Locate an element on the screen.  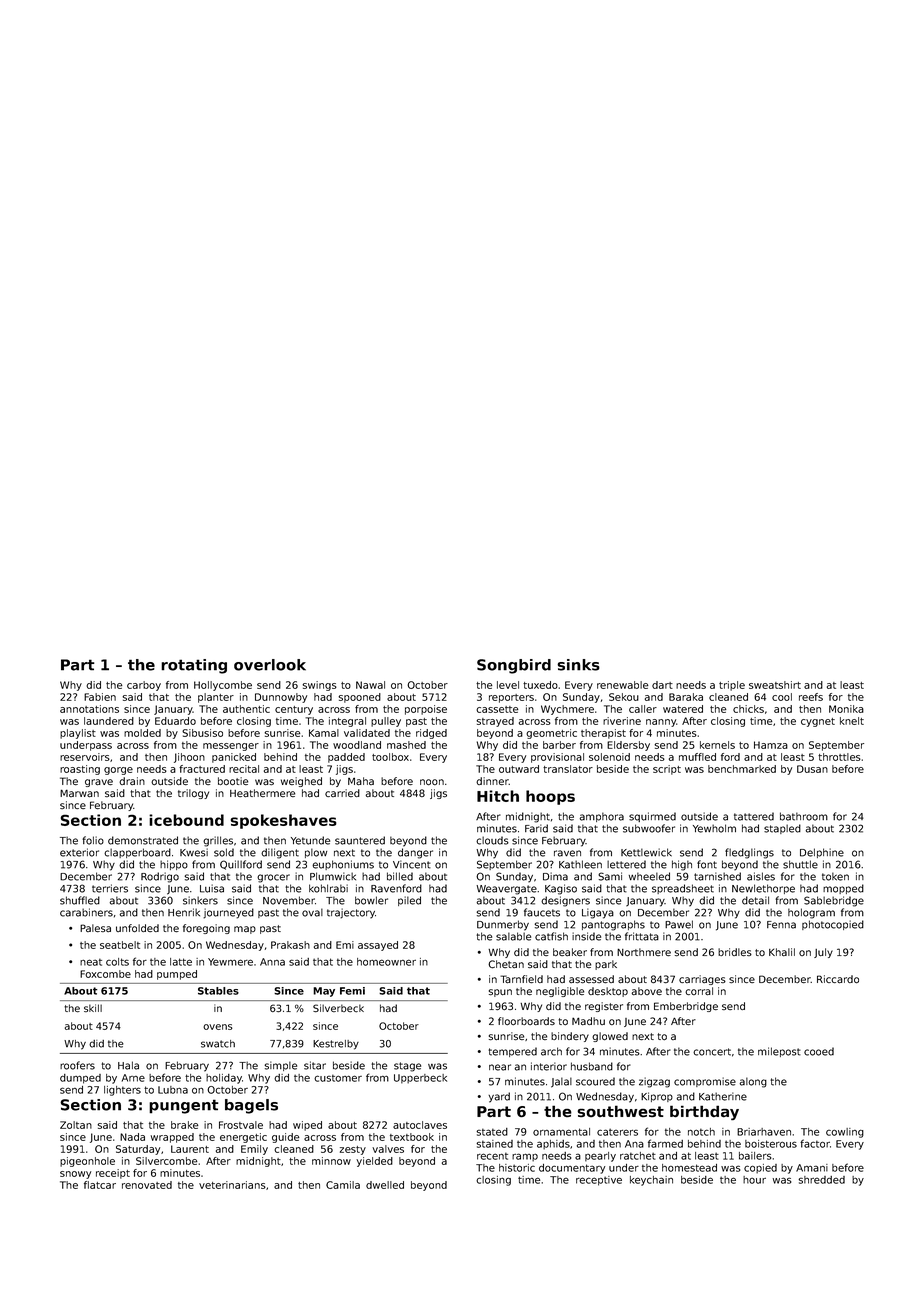
Nawal is located at coordinates (370, 685).
